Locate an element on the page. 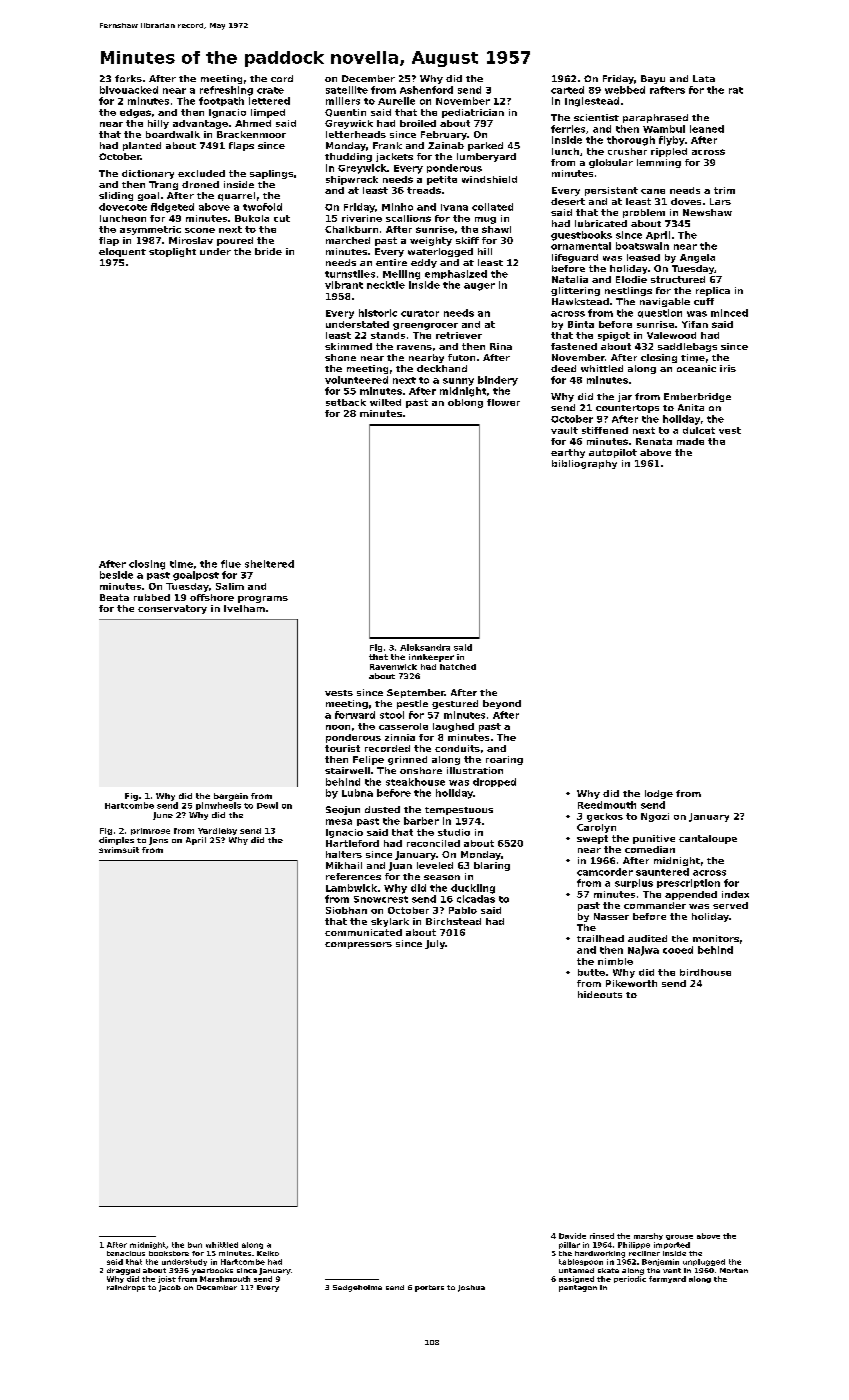 This image has height=1400, width=849. Bukola is located at coordinates (252, 218).
